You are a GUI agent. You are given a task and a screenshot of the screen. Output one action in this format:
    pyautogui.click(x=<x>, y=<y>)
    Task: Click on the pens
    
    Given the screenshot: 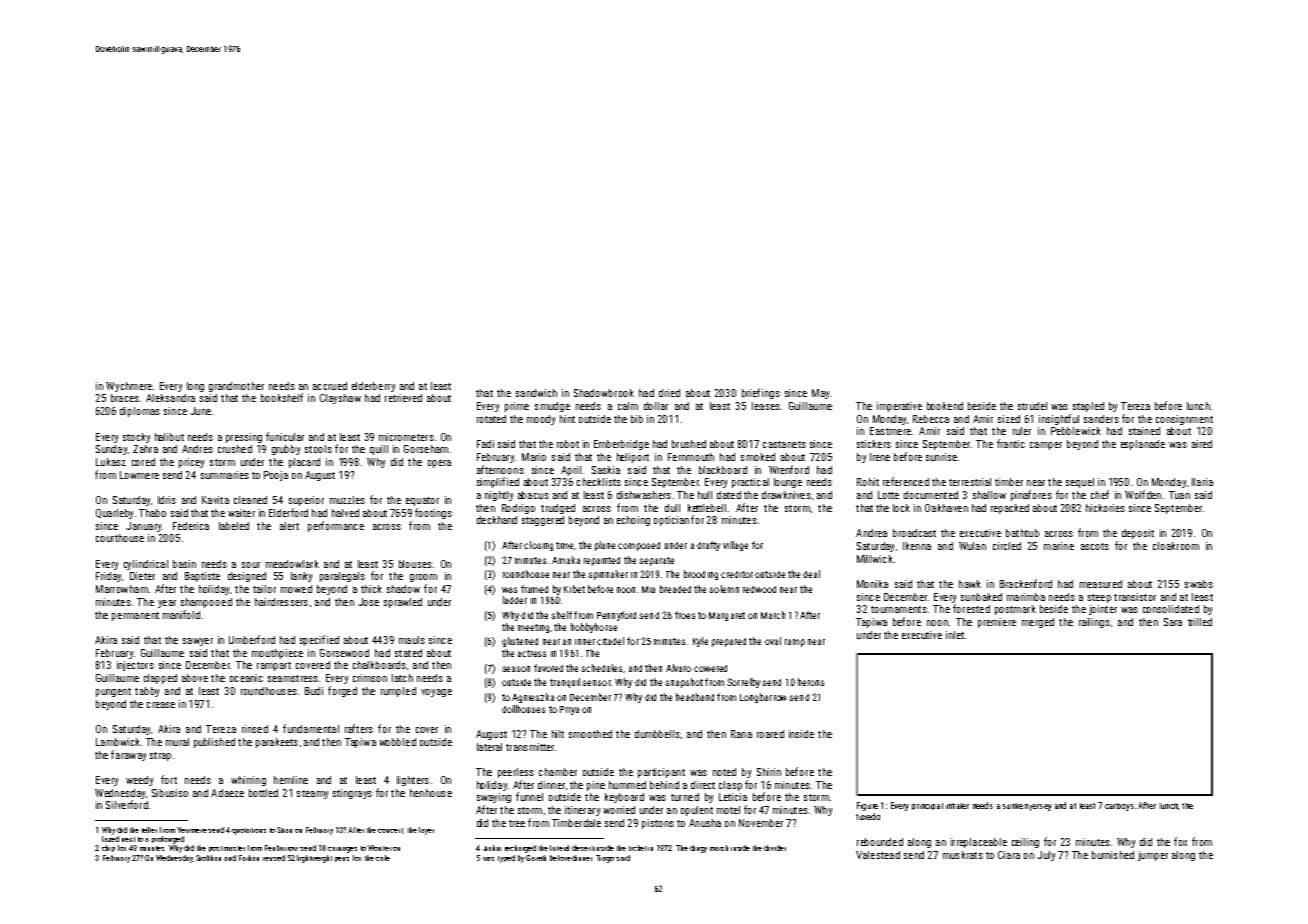 What is the action you would take?
    pyautogui.click(x=342, y=859)
